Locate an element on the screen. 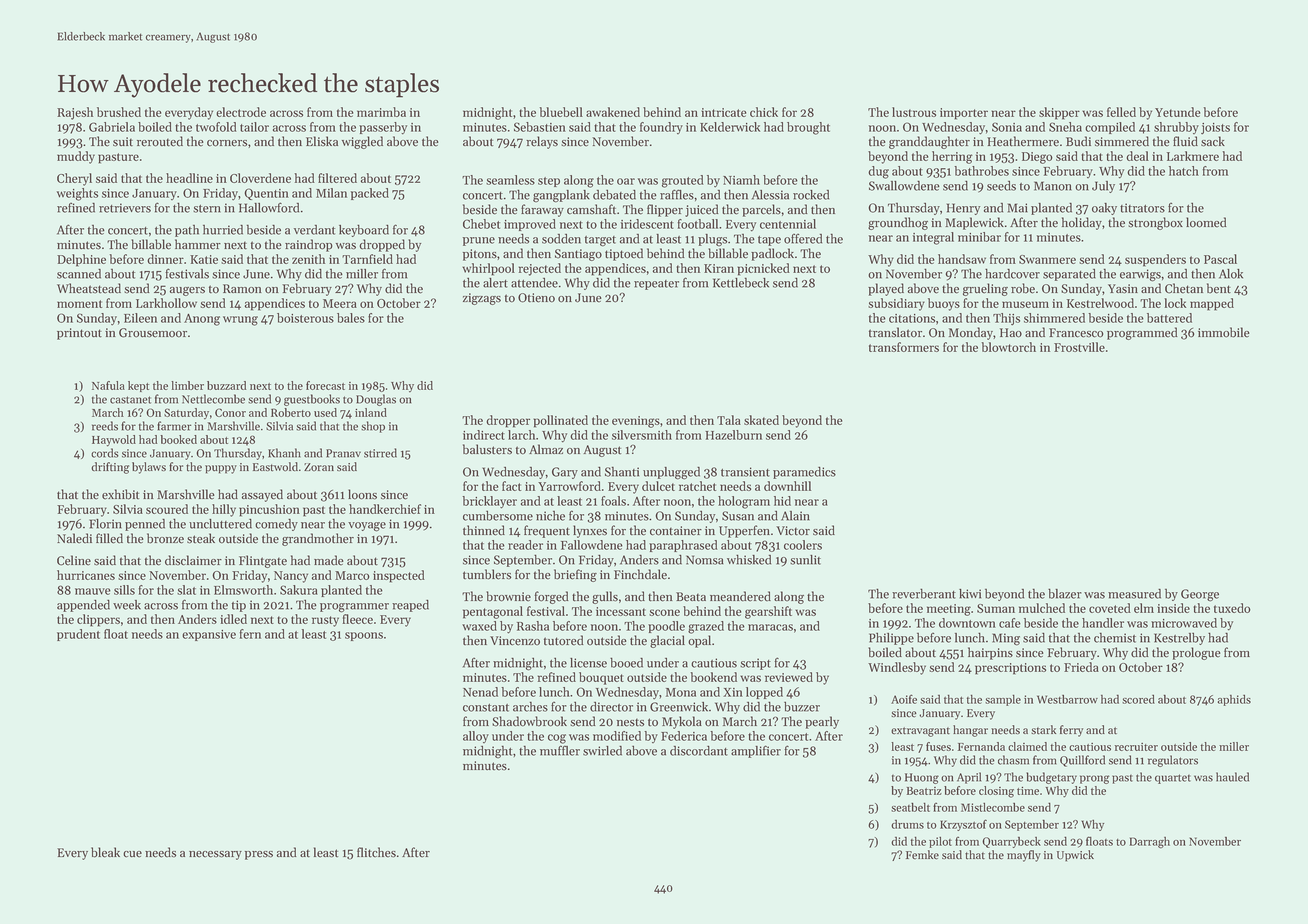  Cheryl is located at coordinates (74, 179).
